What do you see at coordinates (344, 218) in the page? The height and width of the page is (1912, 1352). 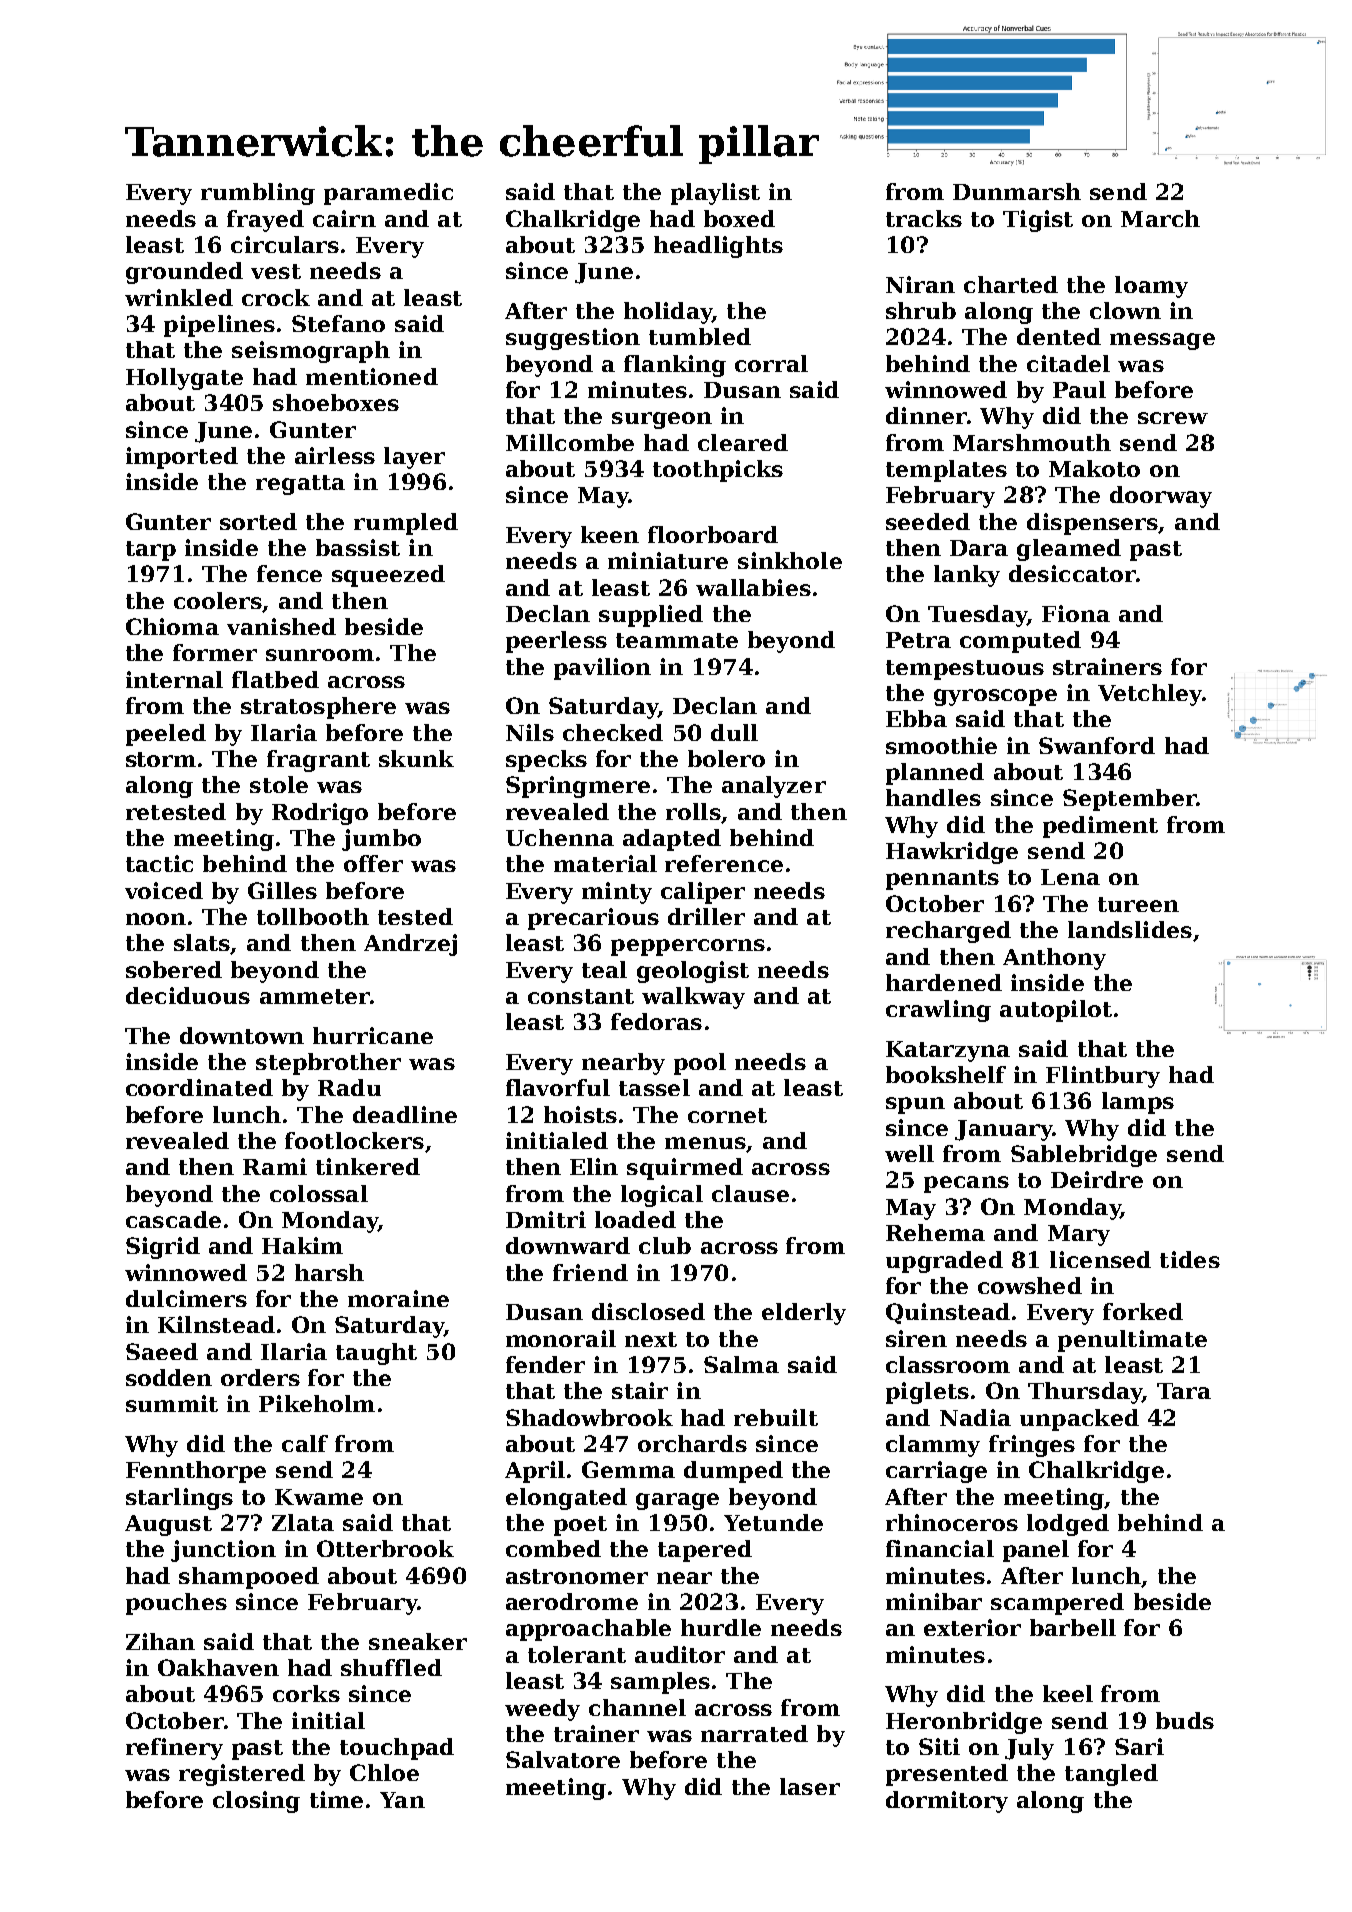 I see `cairn` at bounding box center [344, 218].
